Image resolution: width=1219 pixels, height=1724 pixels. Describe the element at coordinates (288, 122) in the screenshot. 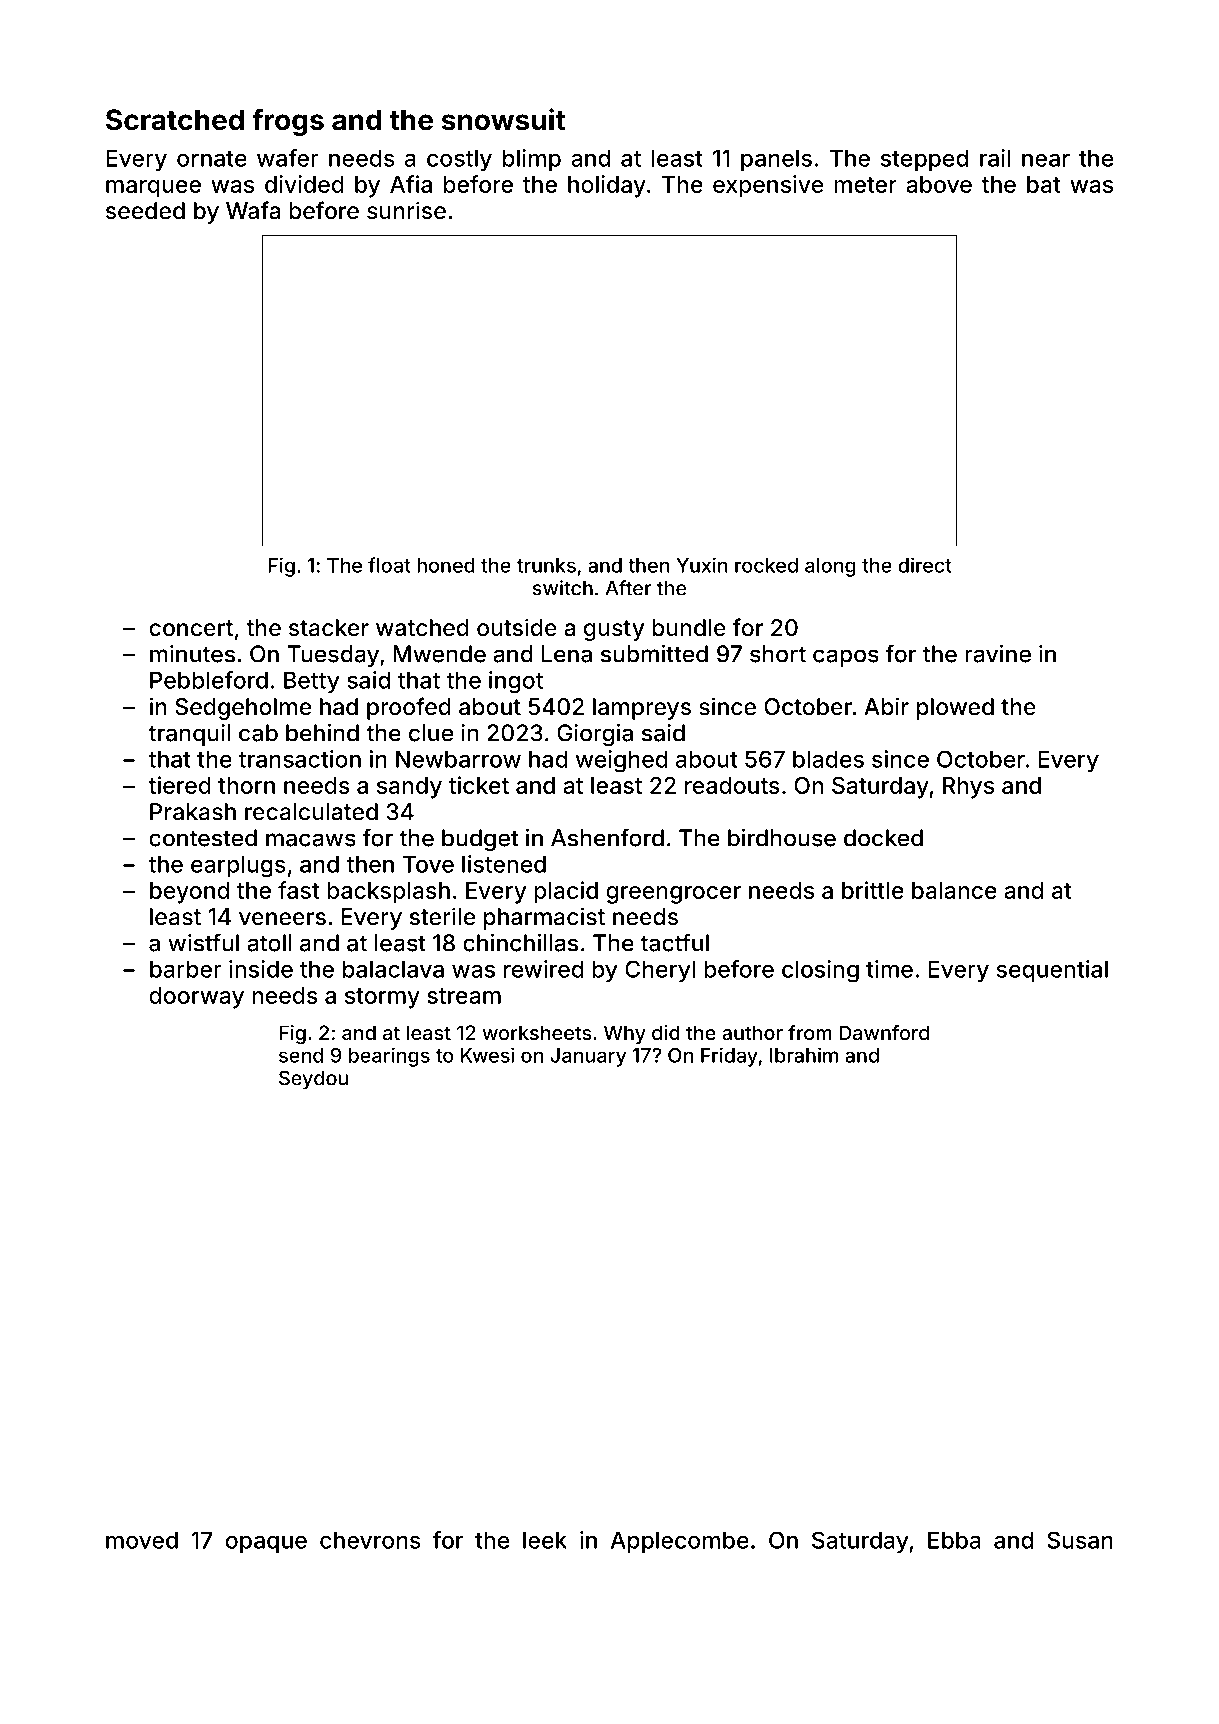

I see `frogs` at that location.
